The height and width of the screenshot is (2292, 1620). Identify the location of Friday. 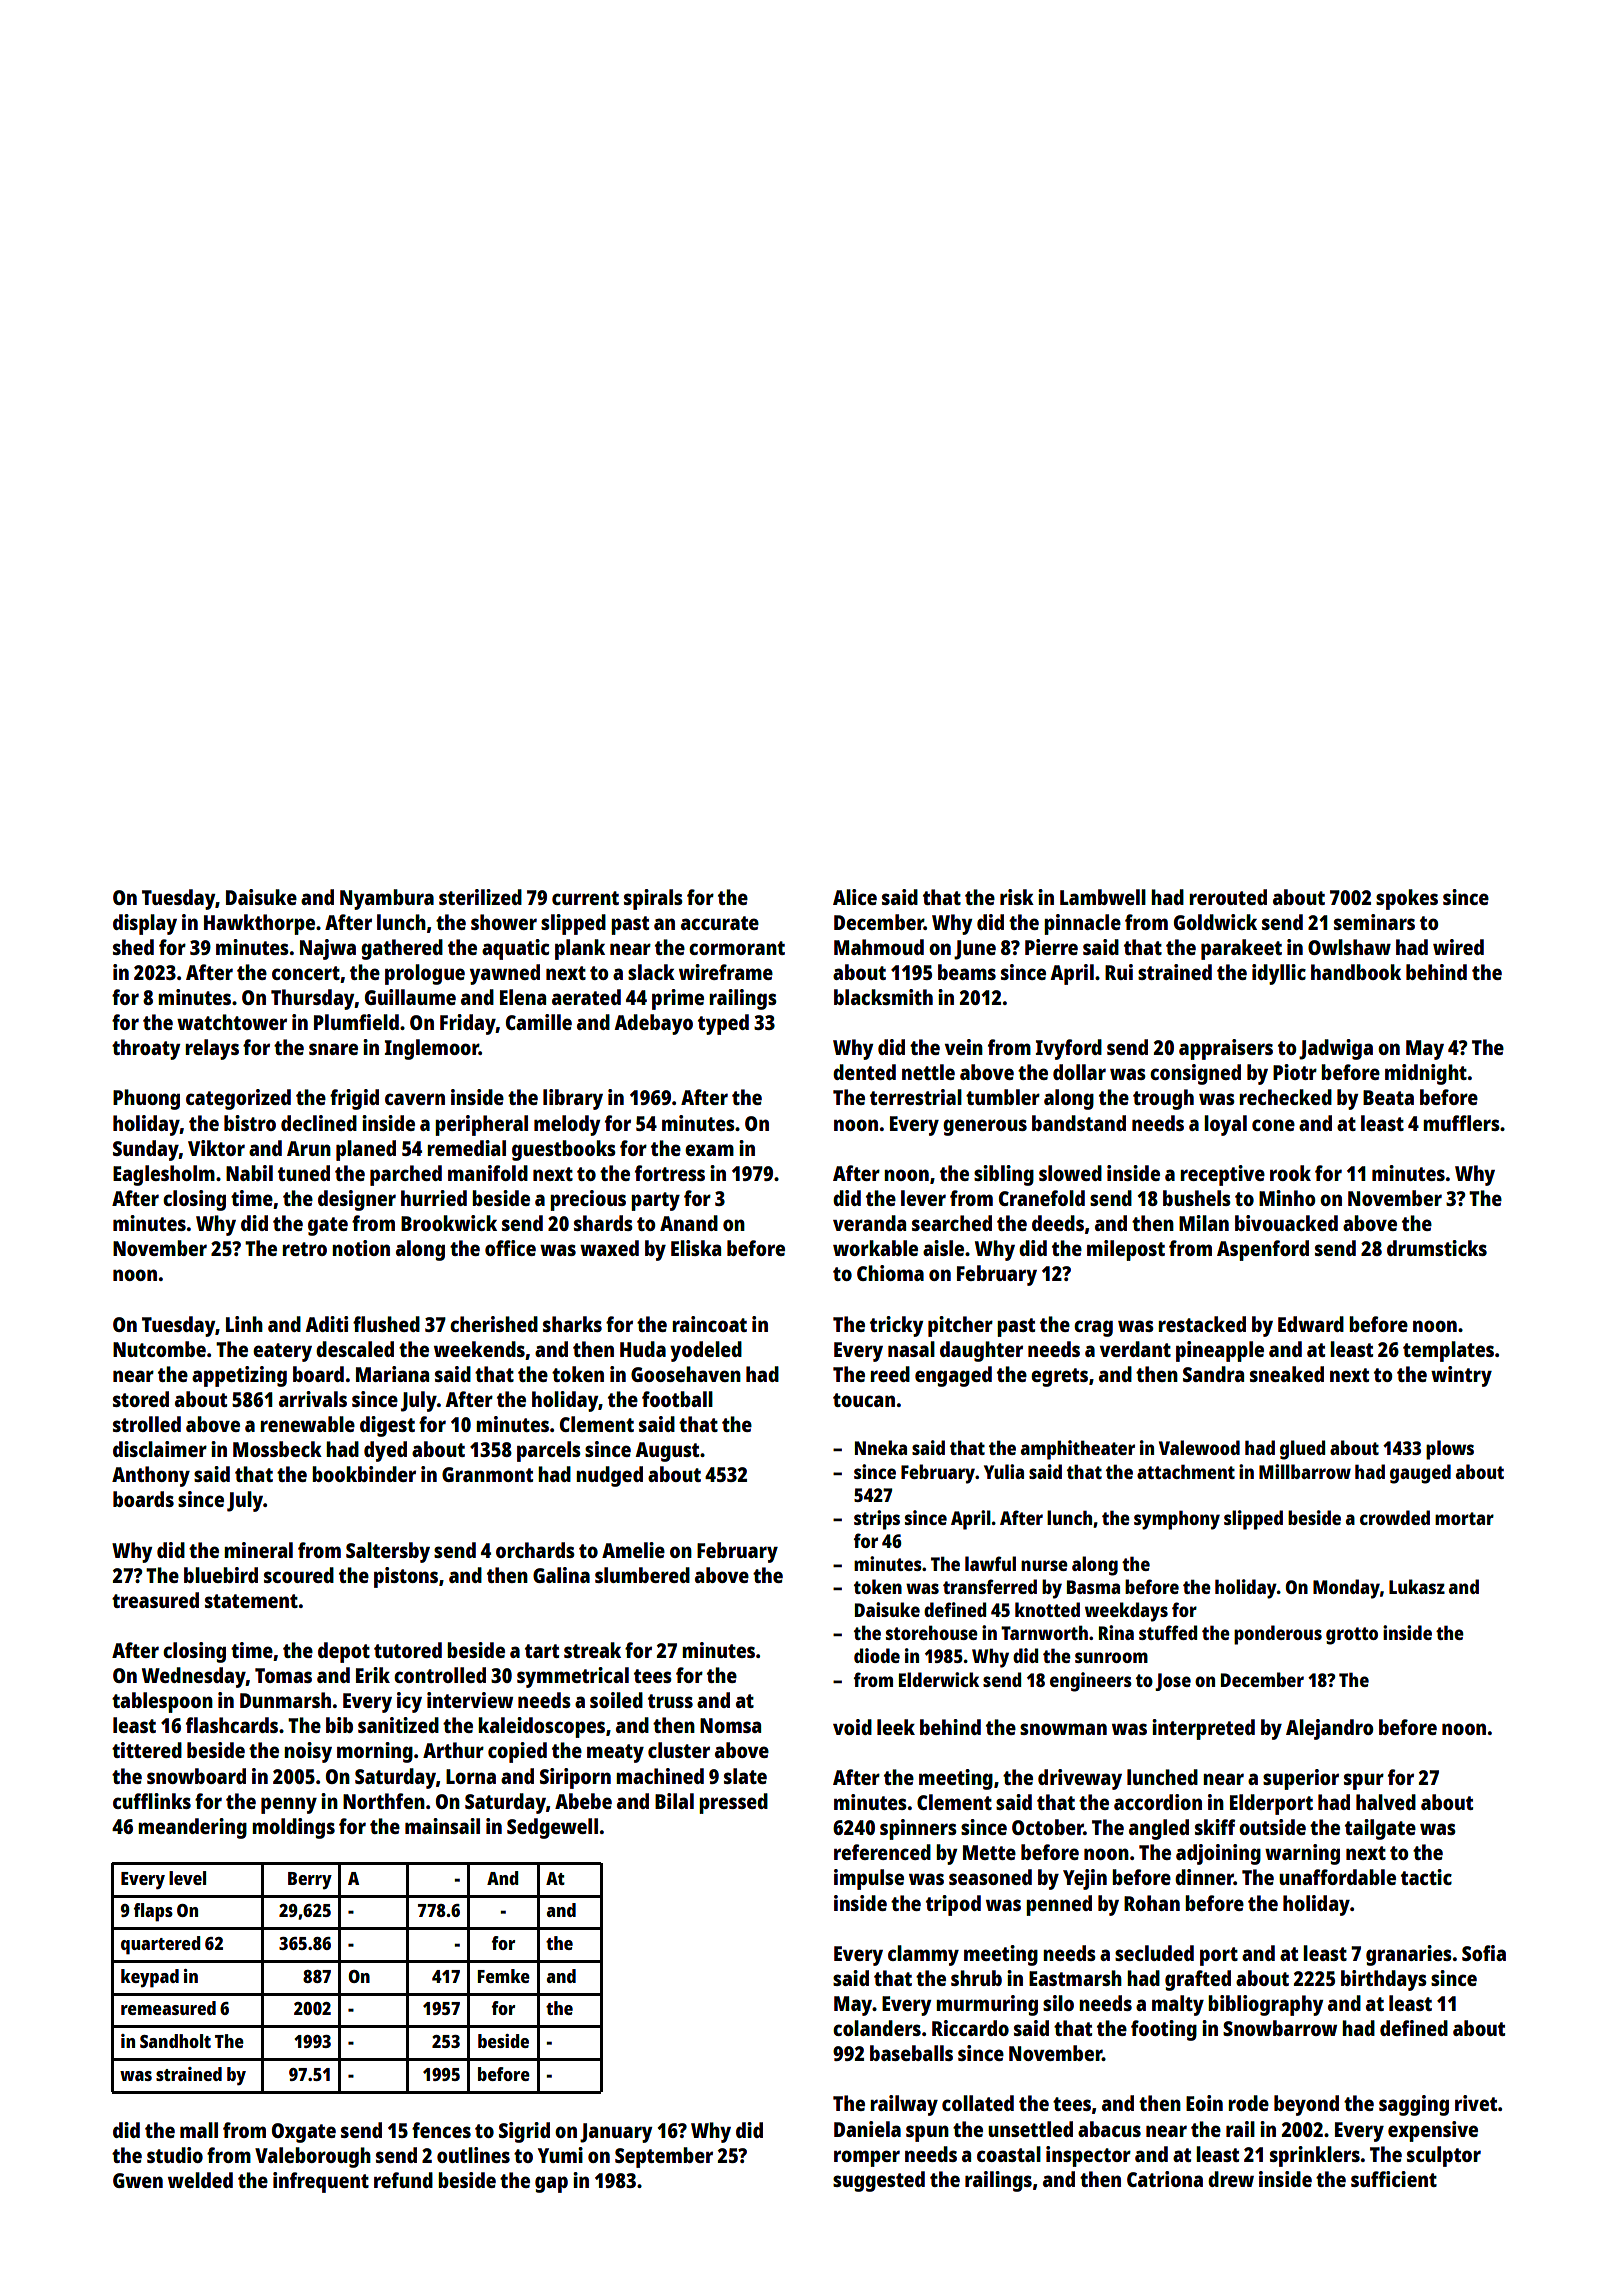
(468, 1024).
